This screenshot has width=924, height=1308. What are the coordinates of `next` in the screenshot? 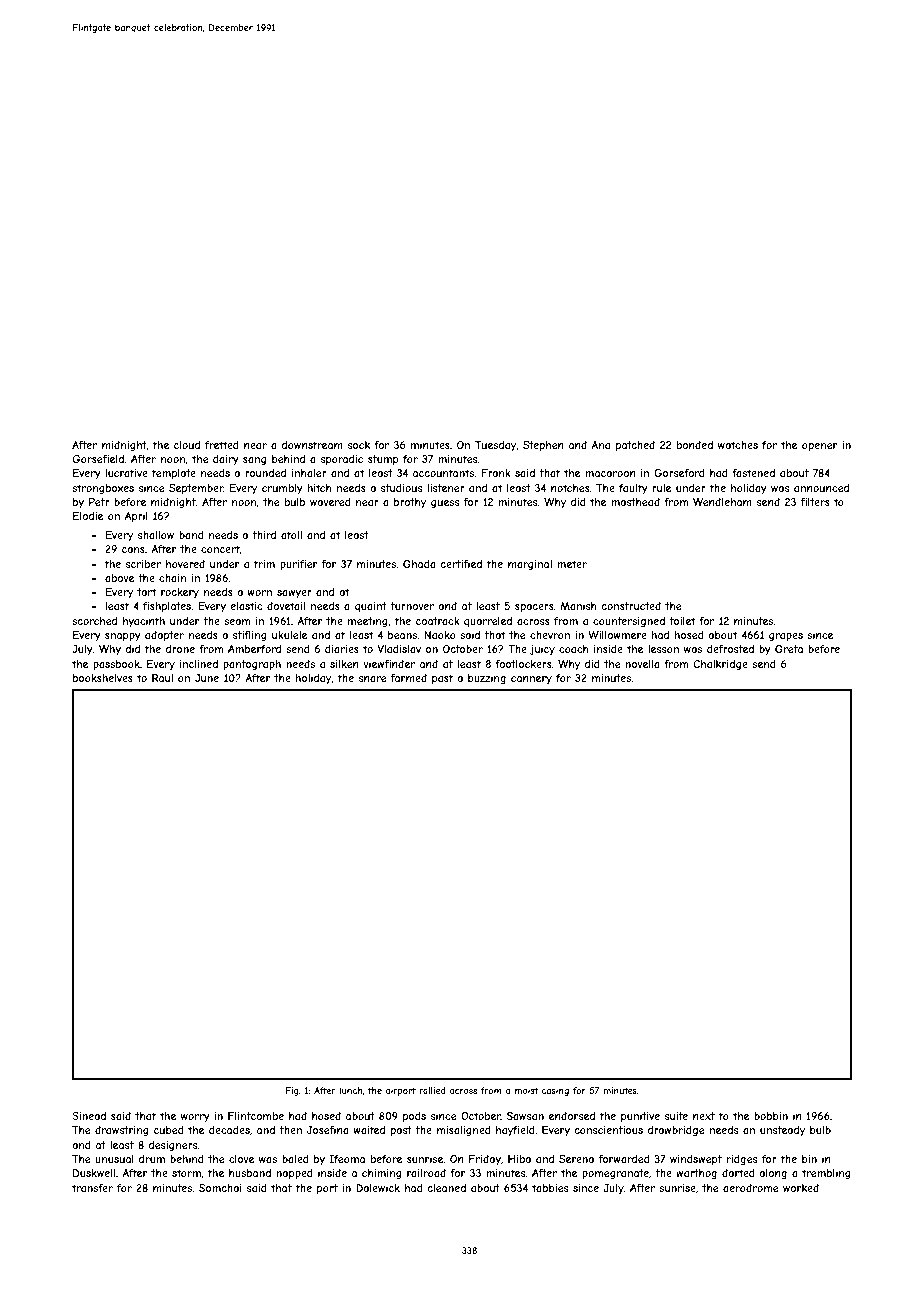 It's located at (704, 1116).
